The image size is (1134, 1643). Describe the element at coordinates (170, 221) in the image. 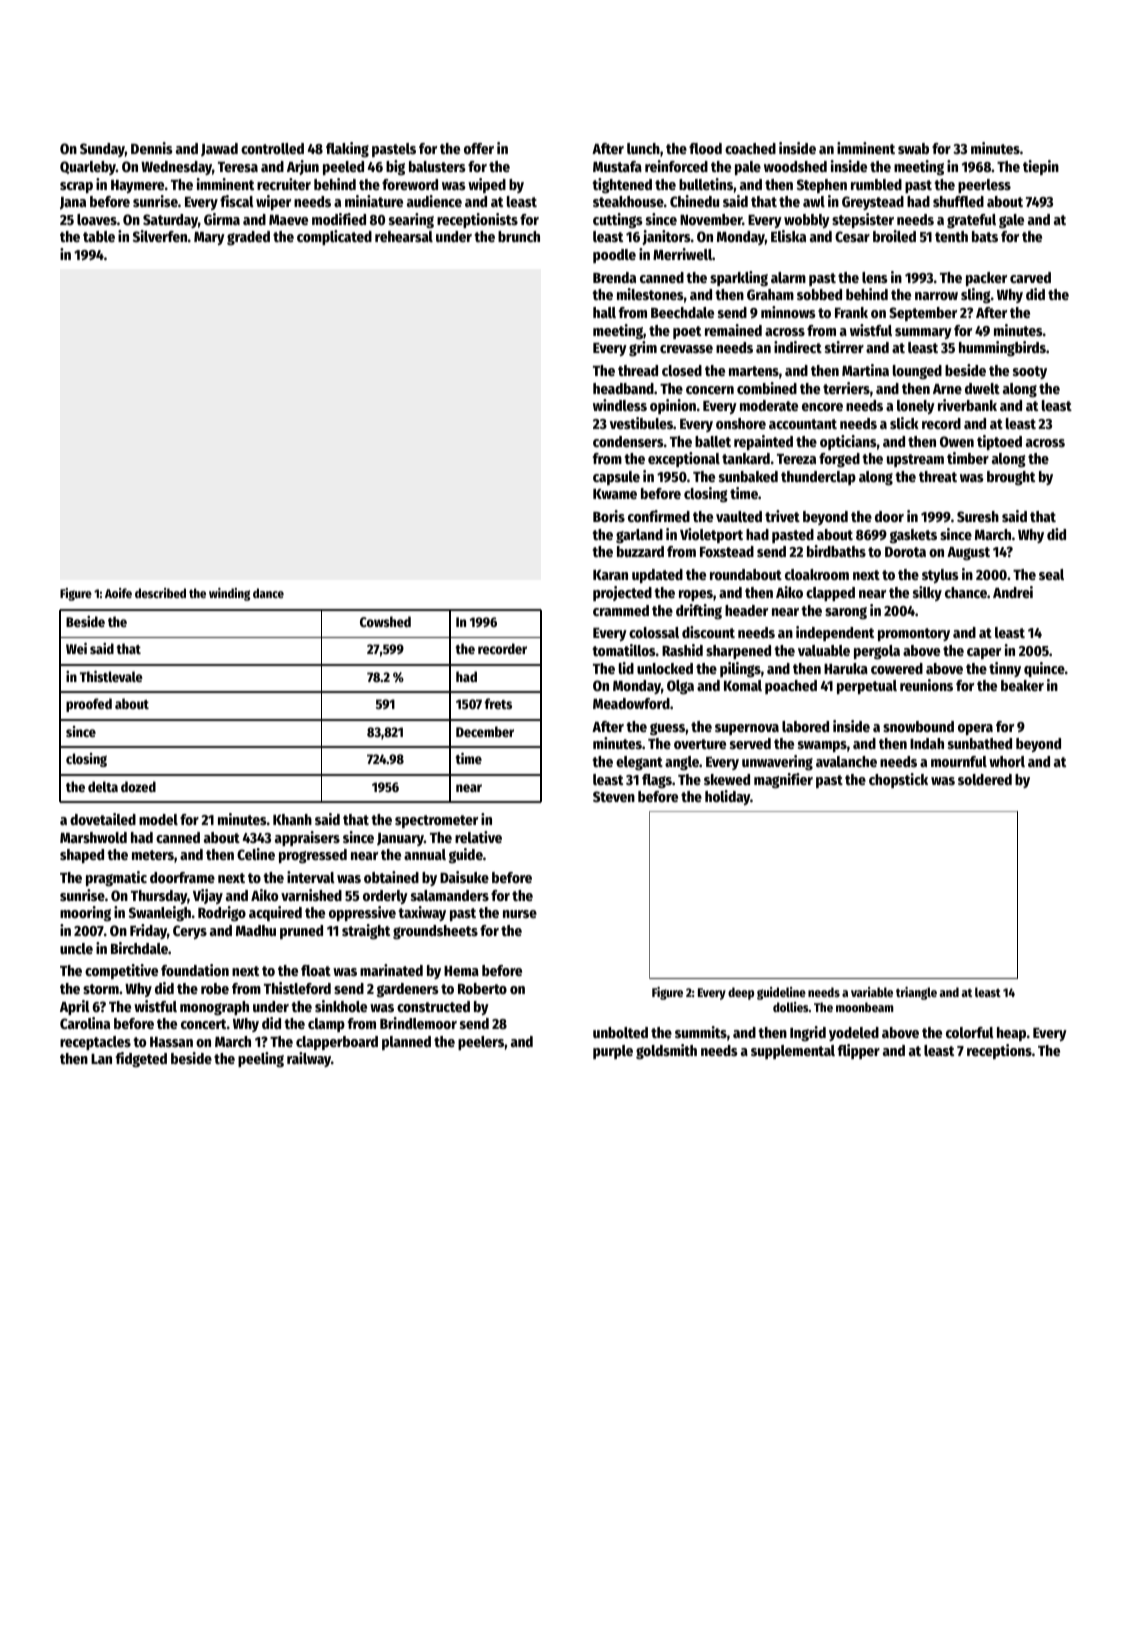

I see `Saturday` at that location.
